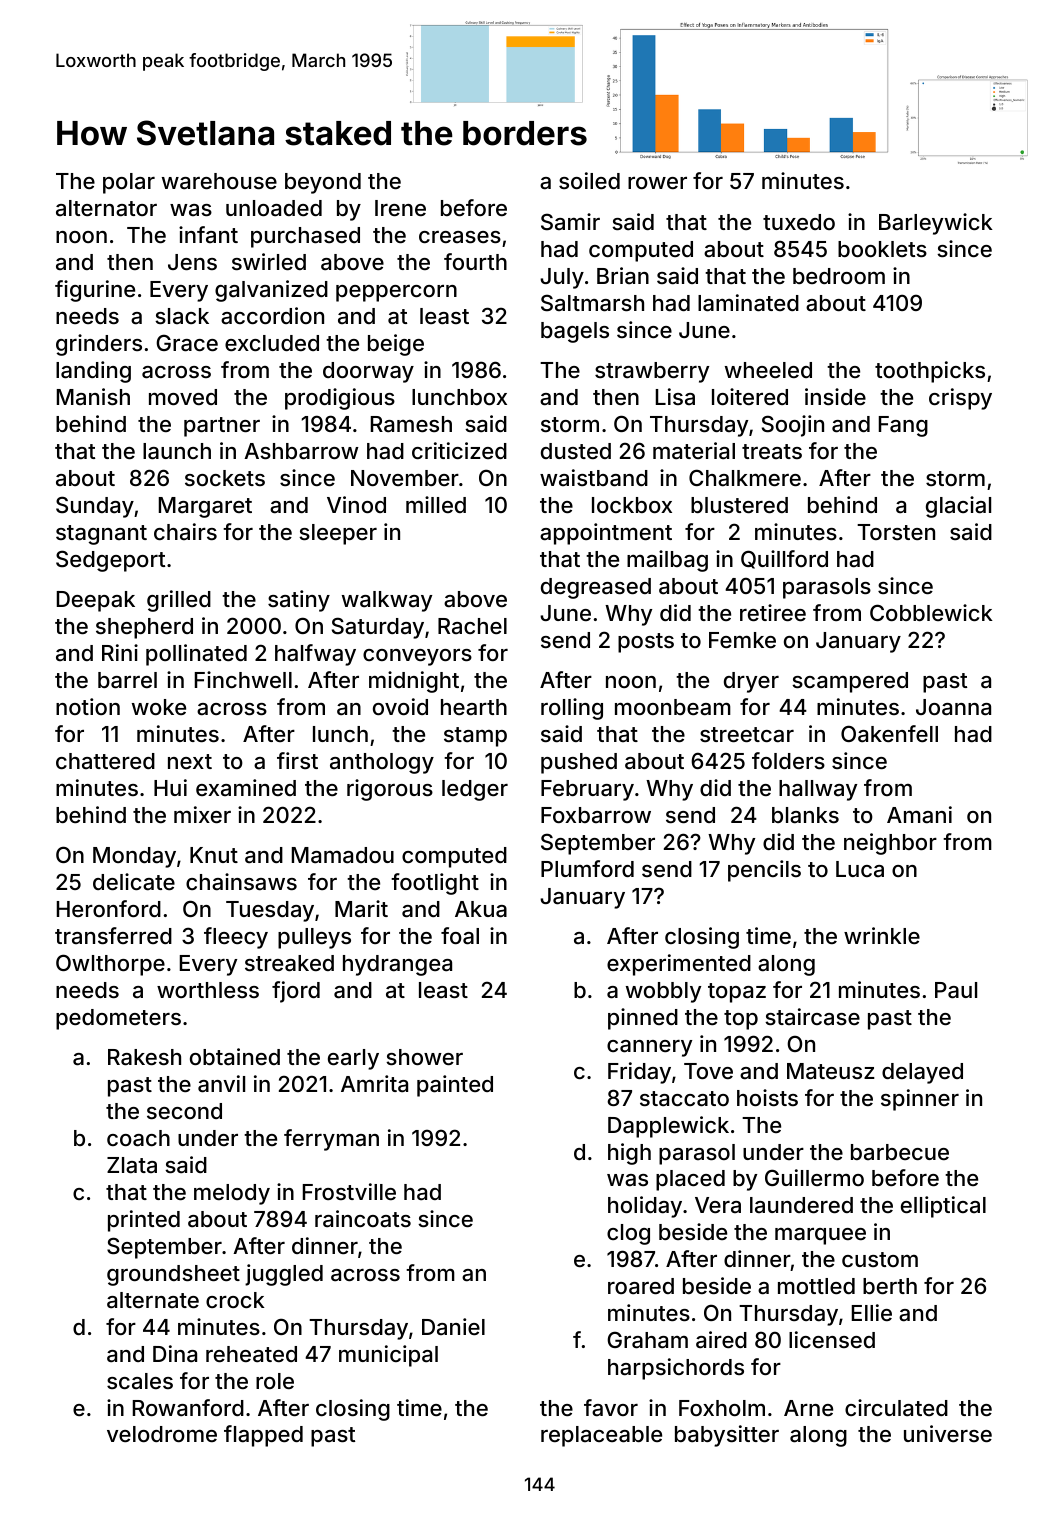  Describe the element at coordinates (596, 815) in the image. I see `Foxbarrow` at that location.
